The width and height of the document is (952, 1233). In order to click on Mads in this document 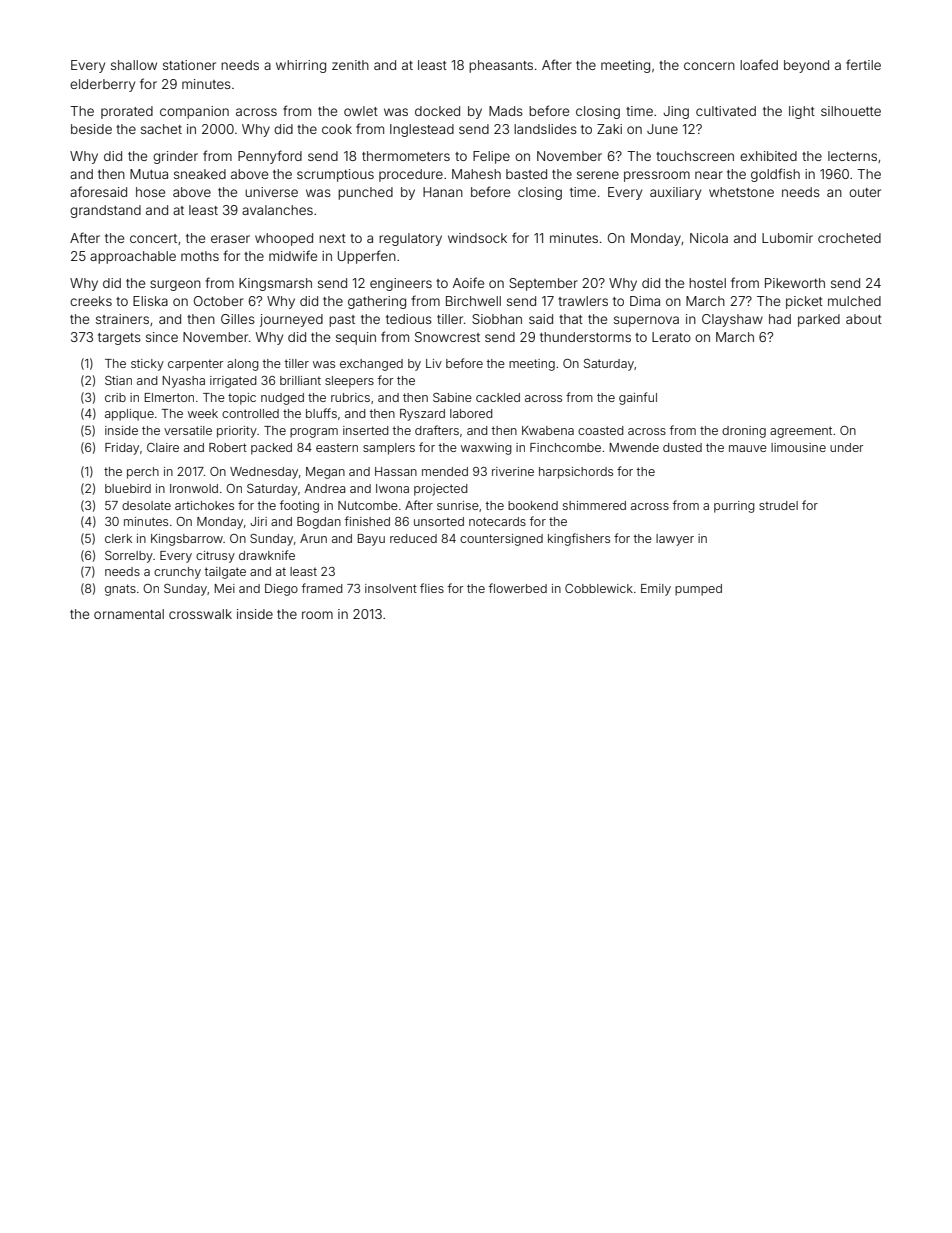, I will do `click(506, 111)`.
